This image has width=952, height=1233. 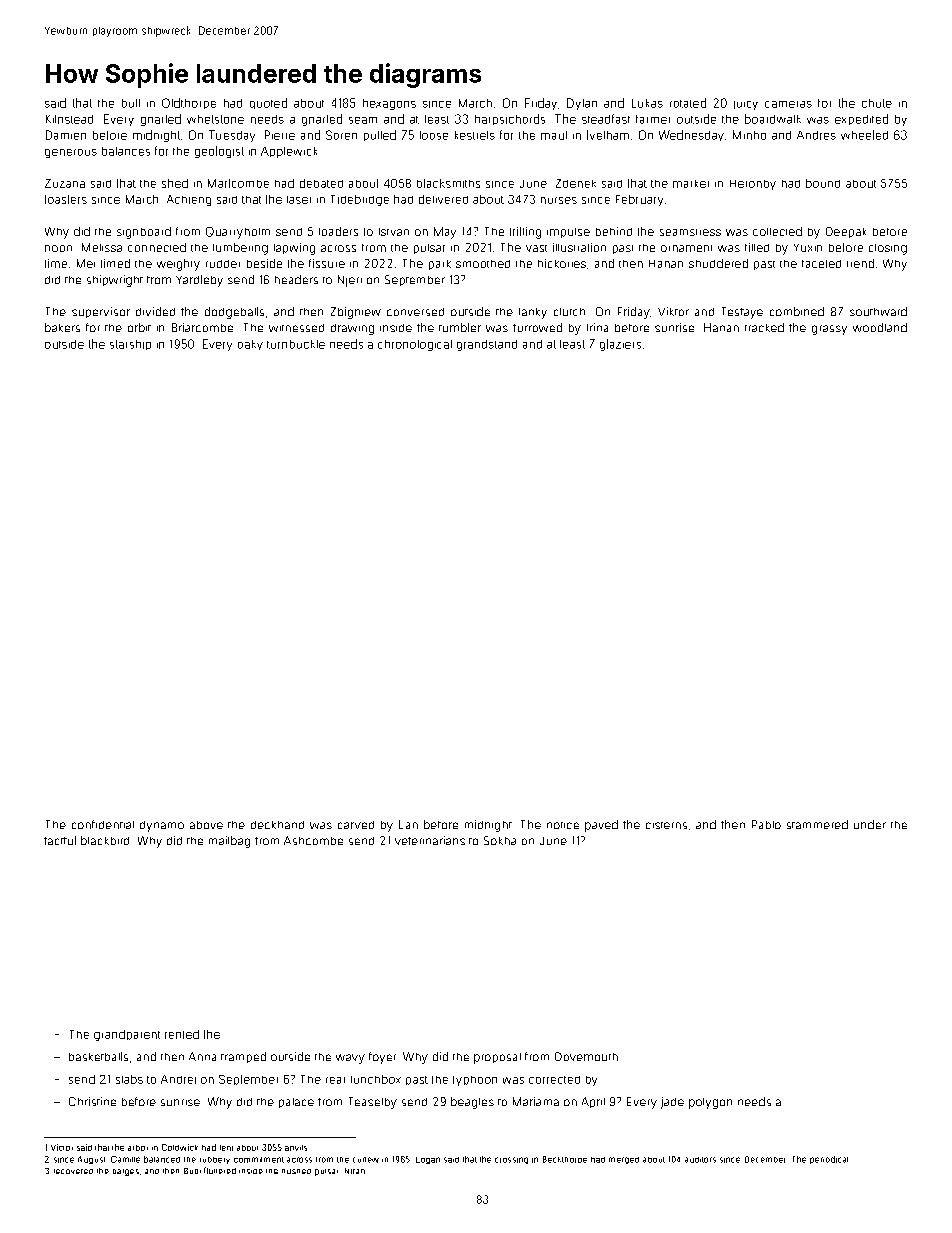 What do you see at coordinates (66, 199) in the image?
I see `toasters` at bounding box center [66, 199].
